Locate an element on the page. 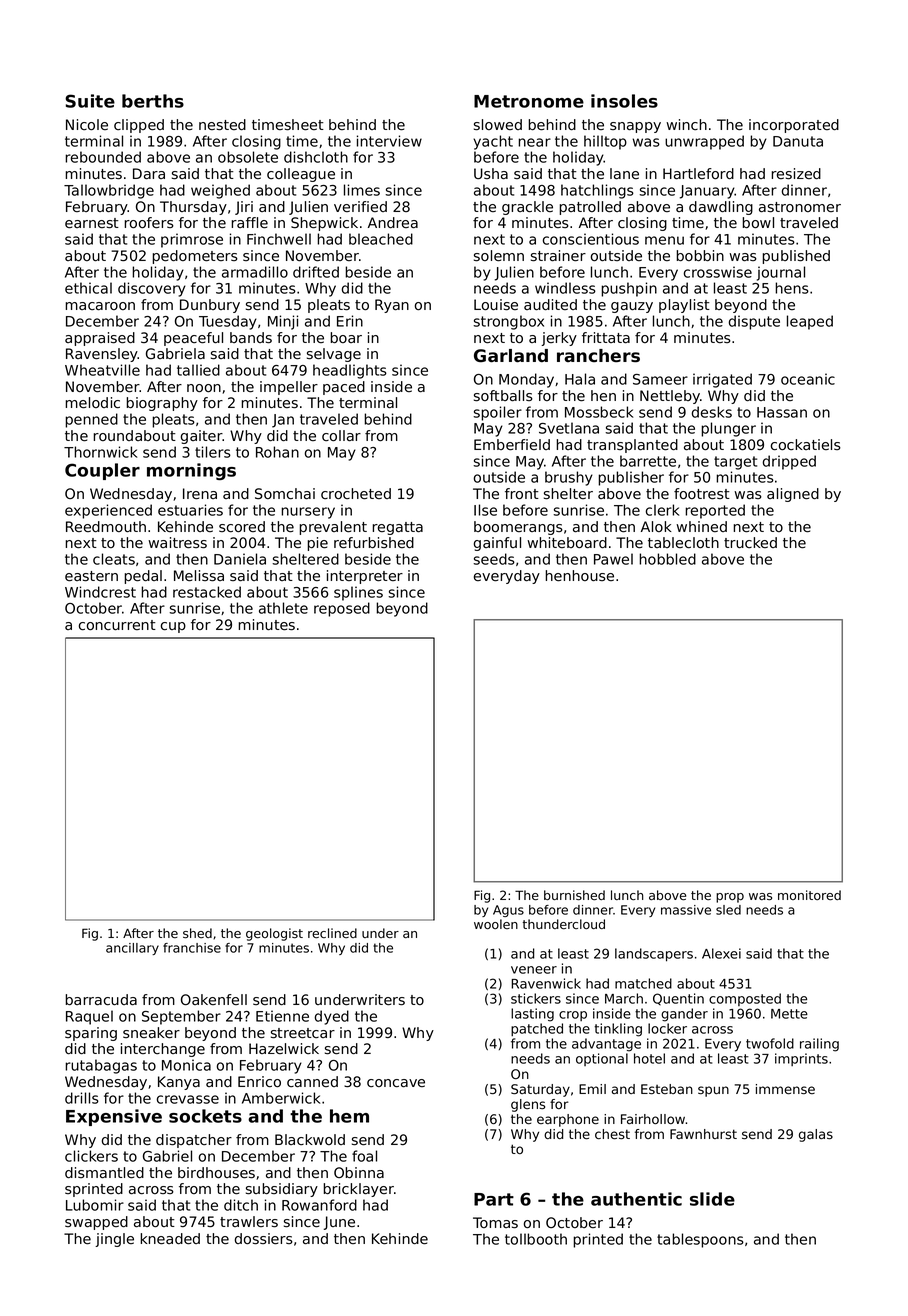 The height and width of the image is (1316, 908). cup is located at coordinates (173, 627).
